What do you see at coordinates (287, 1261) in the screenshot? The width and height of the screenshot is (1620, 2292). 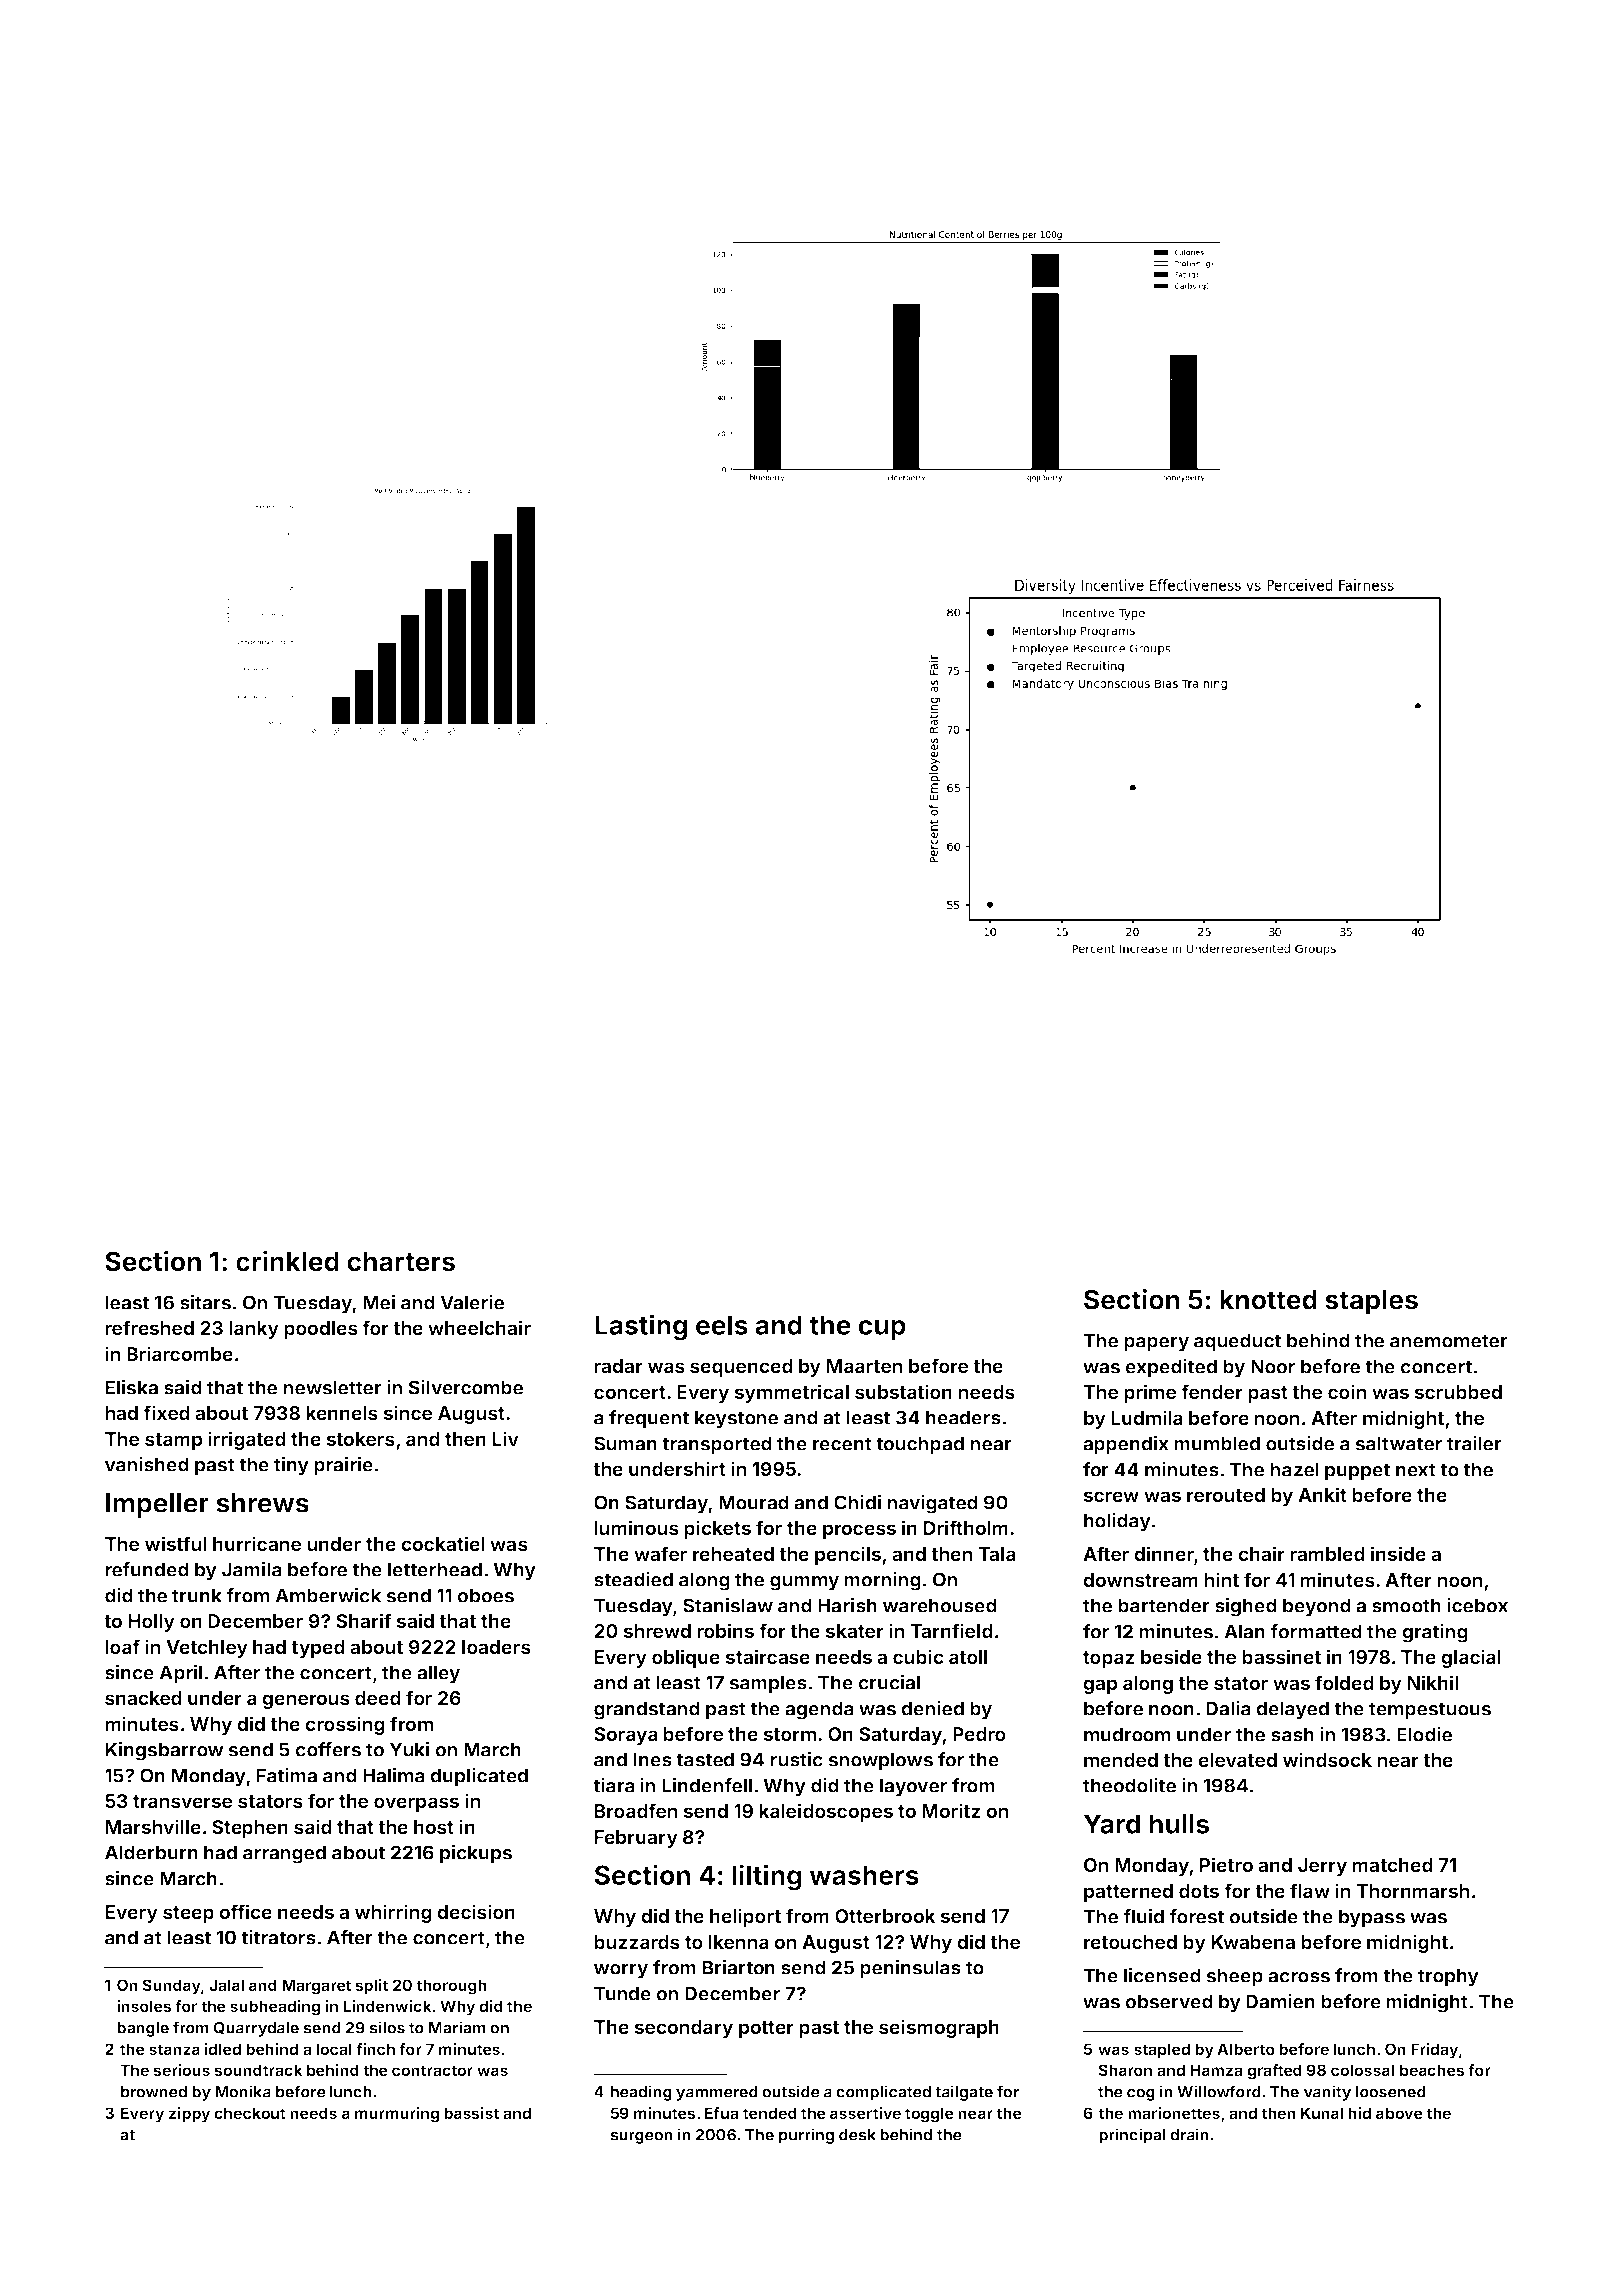 I see `crinkled` at bounding box center [287, 1261].
